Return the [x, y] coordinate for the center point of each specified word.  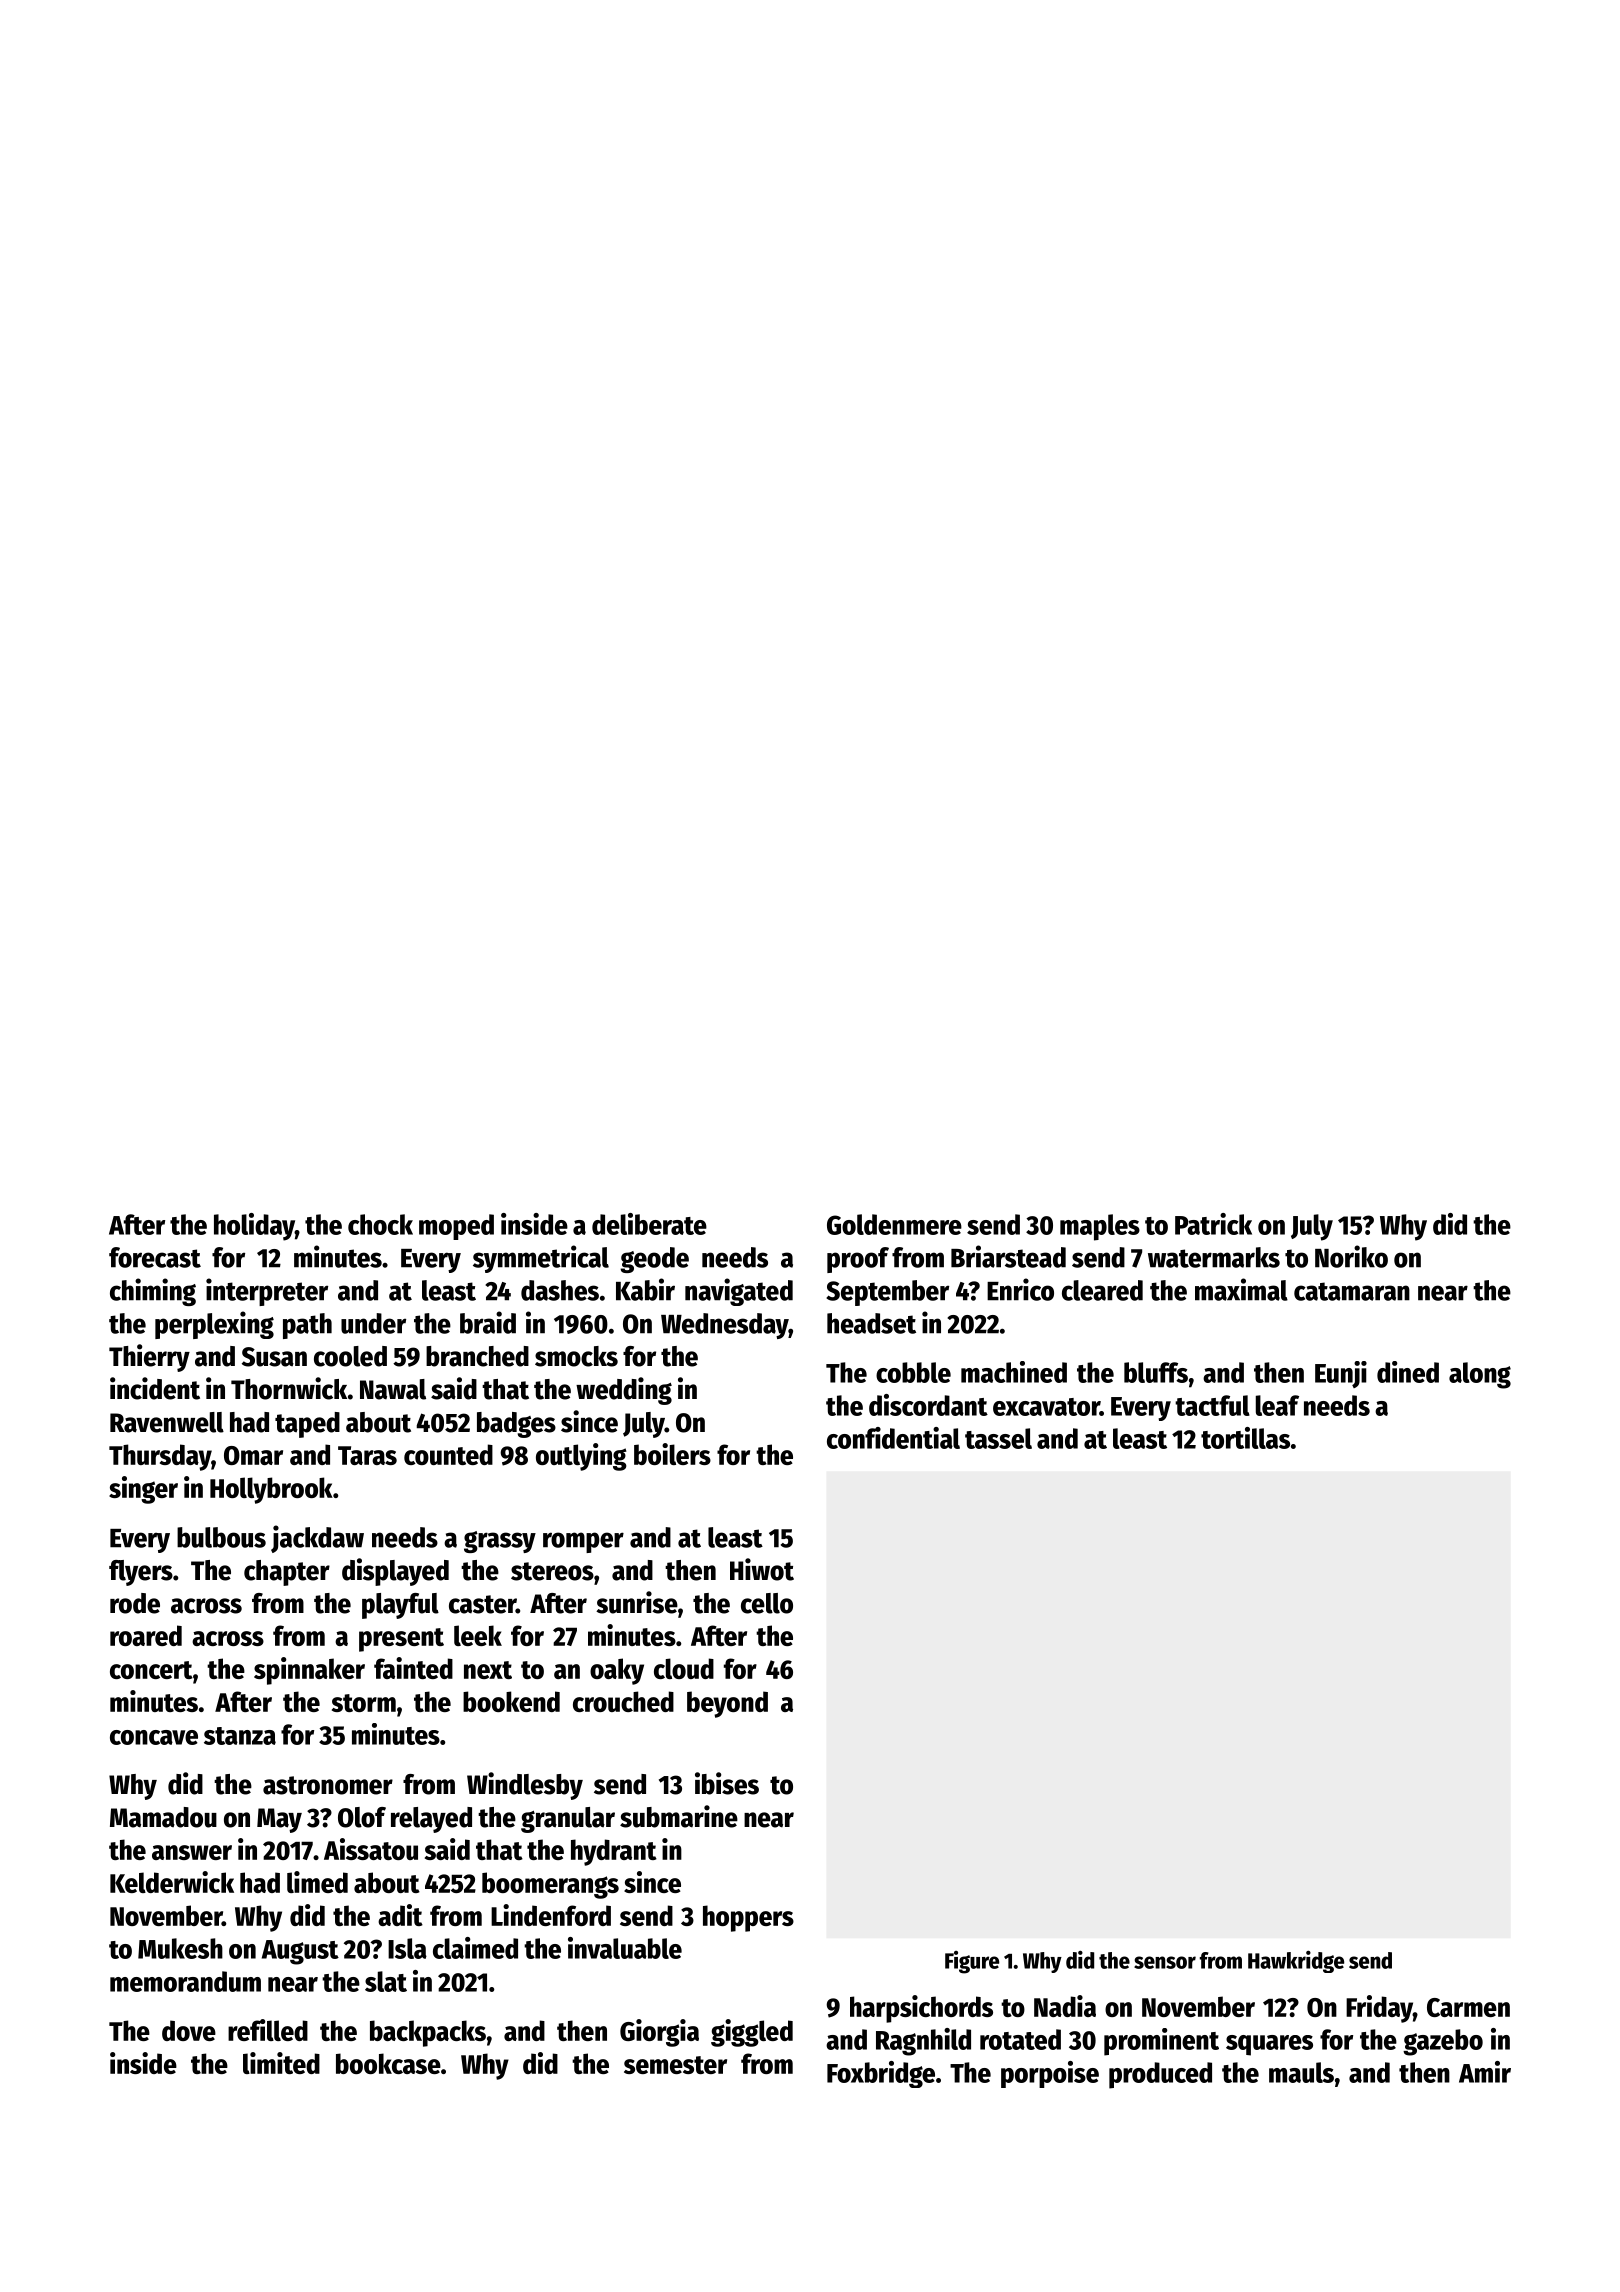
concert [151, 1670]
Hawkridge [1296, 1962]
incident [155, 1388]
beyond [727, 1704]
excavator [1046, 1407]
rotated [1020, 2039]
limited [281, 2063]
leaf [1277, 1405]
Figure [972, 1962]
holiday [254, 1227]
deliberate [649, 1224]
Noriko [1351, 1256]
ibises [727, 1783]
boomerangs [550, 1885]
